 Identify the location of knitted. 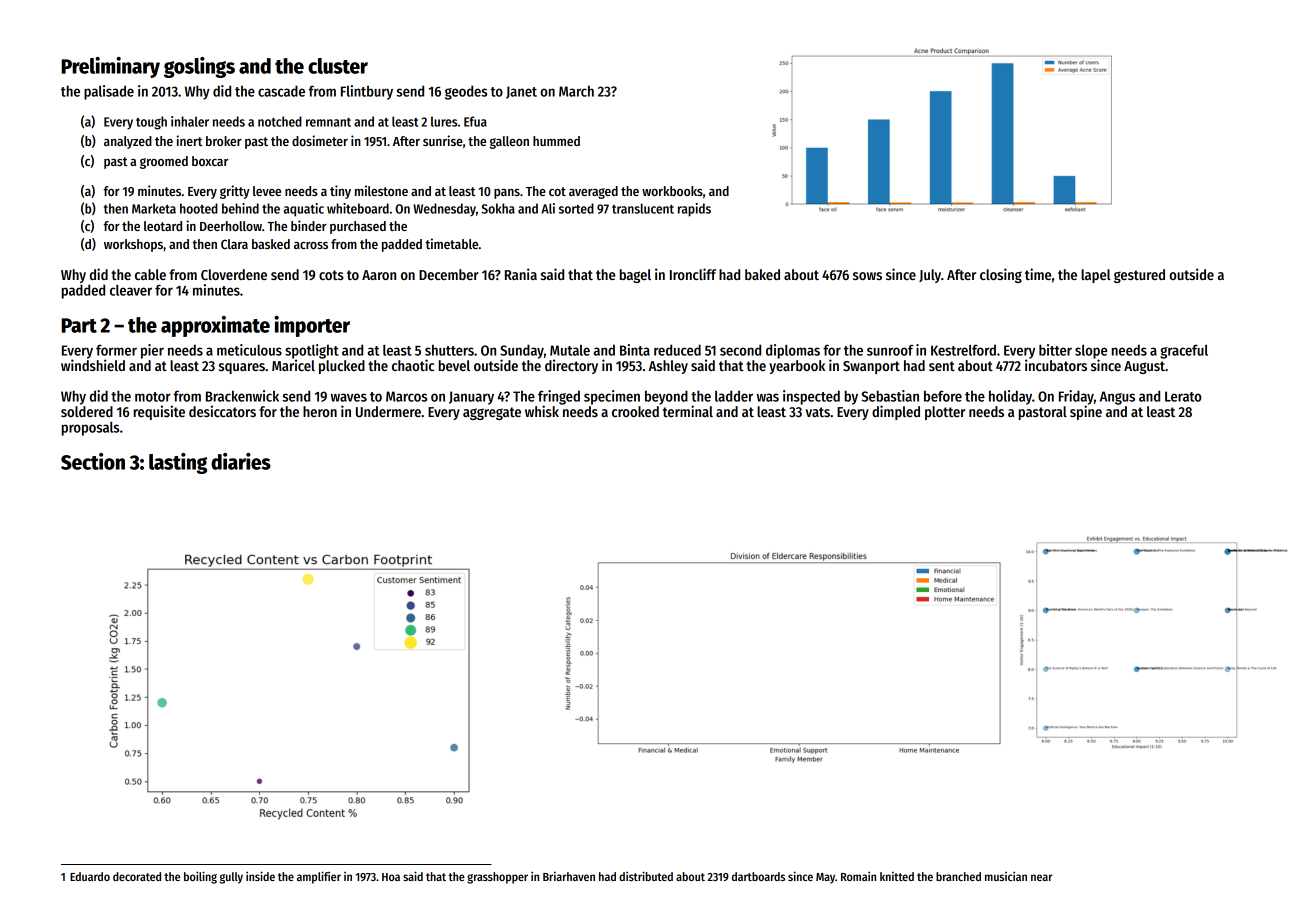
(897, 876).
